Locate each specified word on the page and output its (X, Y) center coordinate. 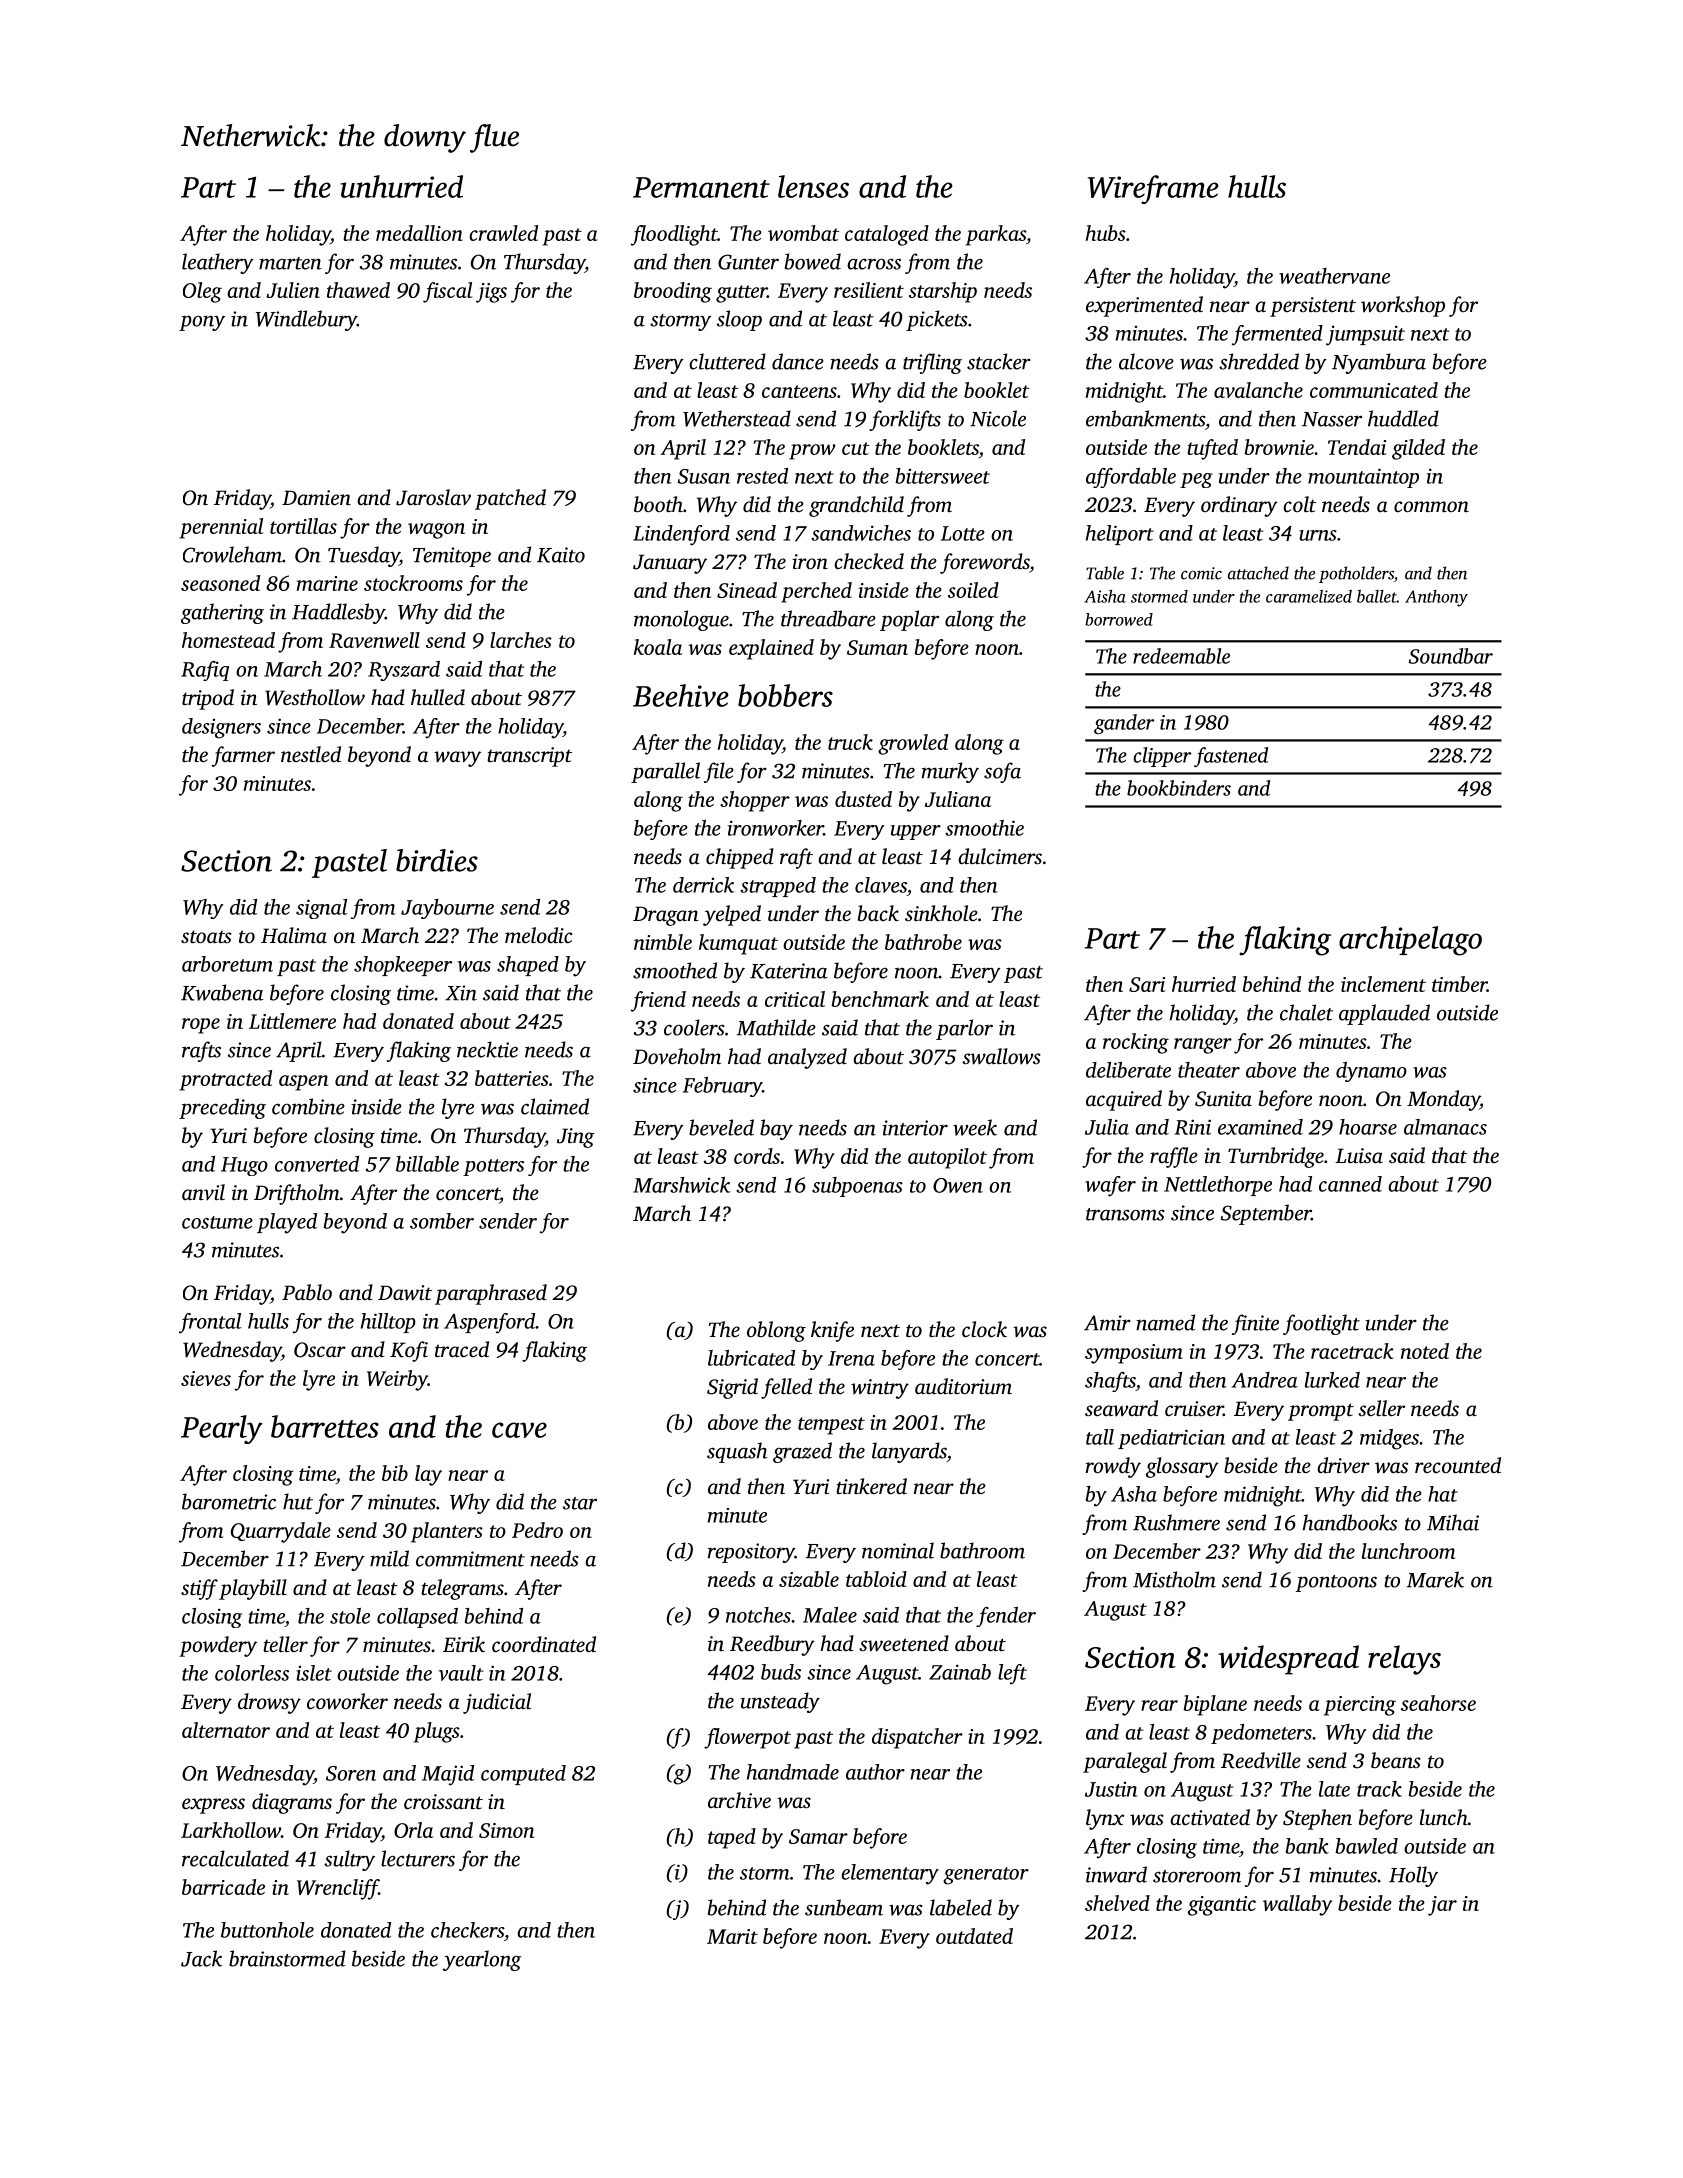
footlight (1321, 1324)
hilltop (388, 1323)
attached (1258, 573)
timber (1459, 984)
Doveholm (677, 1056)
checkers (467, 1930)
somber (442, 1221)
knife (832, 1331)
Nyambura (1379, 363)
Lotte (963, 533)
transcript (529, 757)
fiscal (447, 292)
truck (850, 742)
